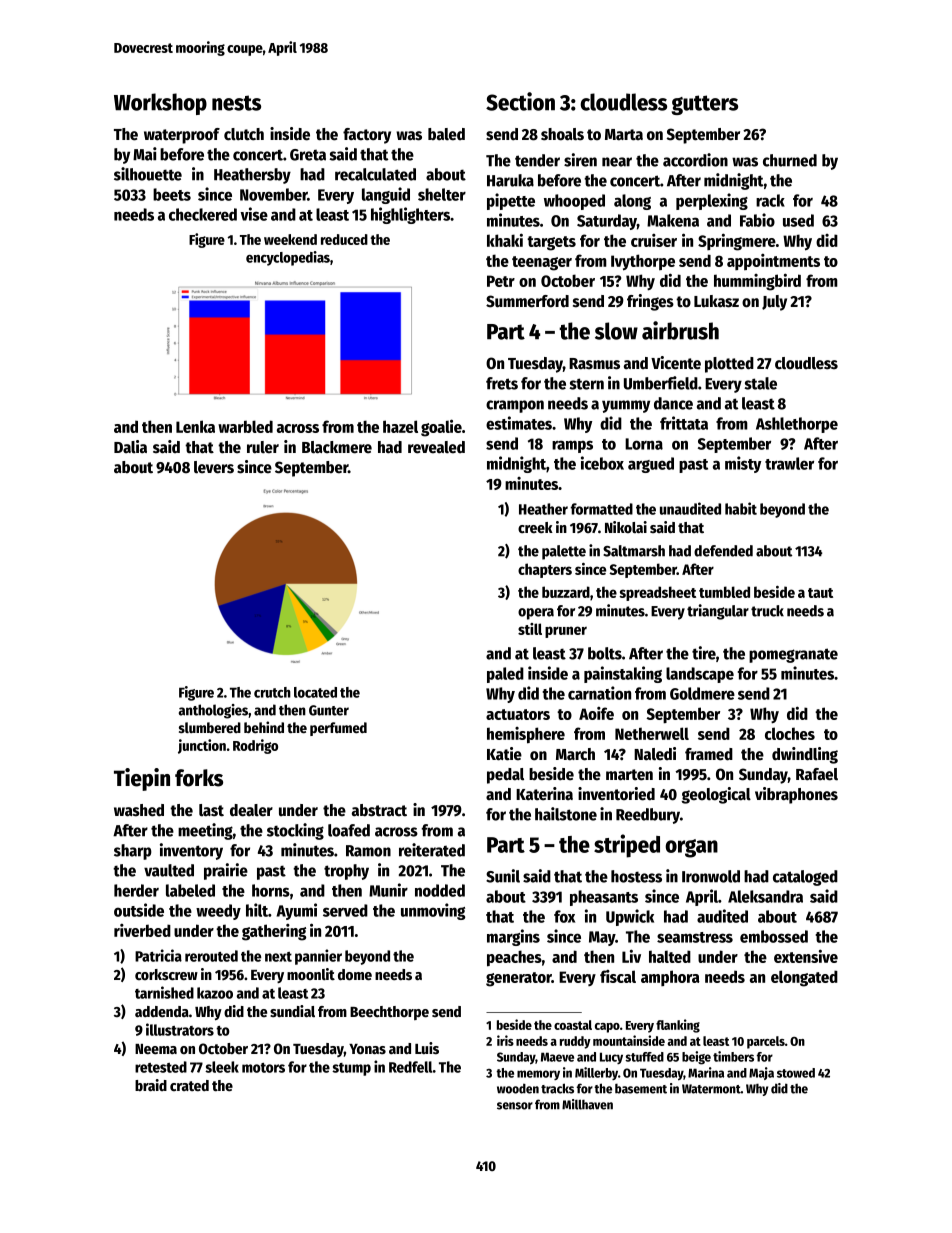  Describe the element at coordinates (691, 848) in the screenshot. I see `organ` at that location.
